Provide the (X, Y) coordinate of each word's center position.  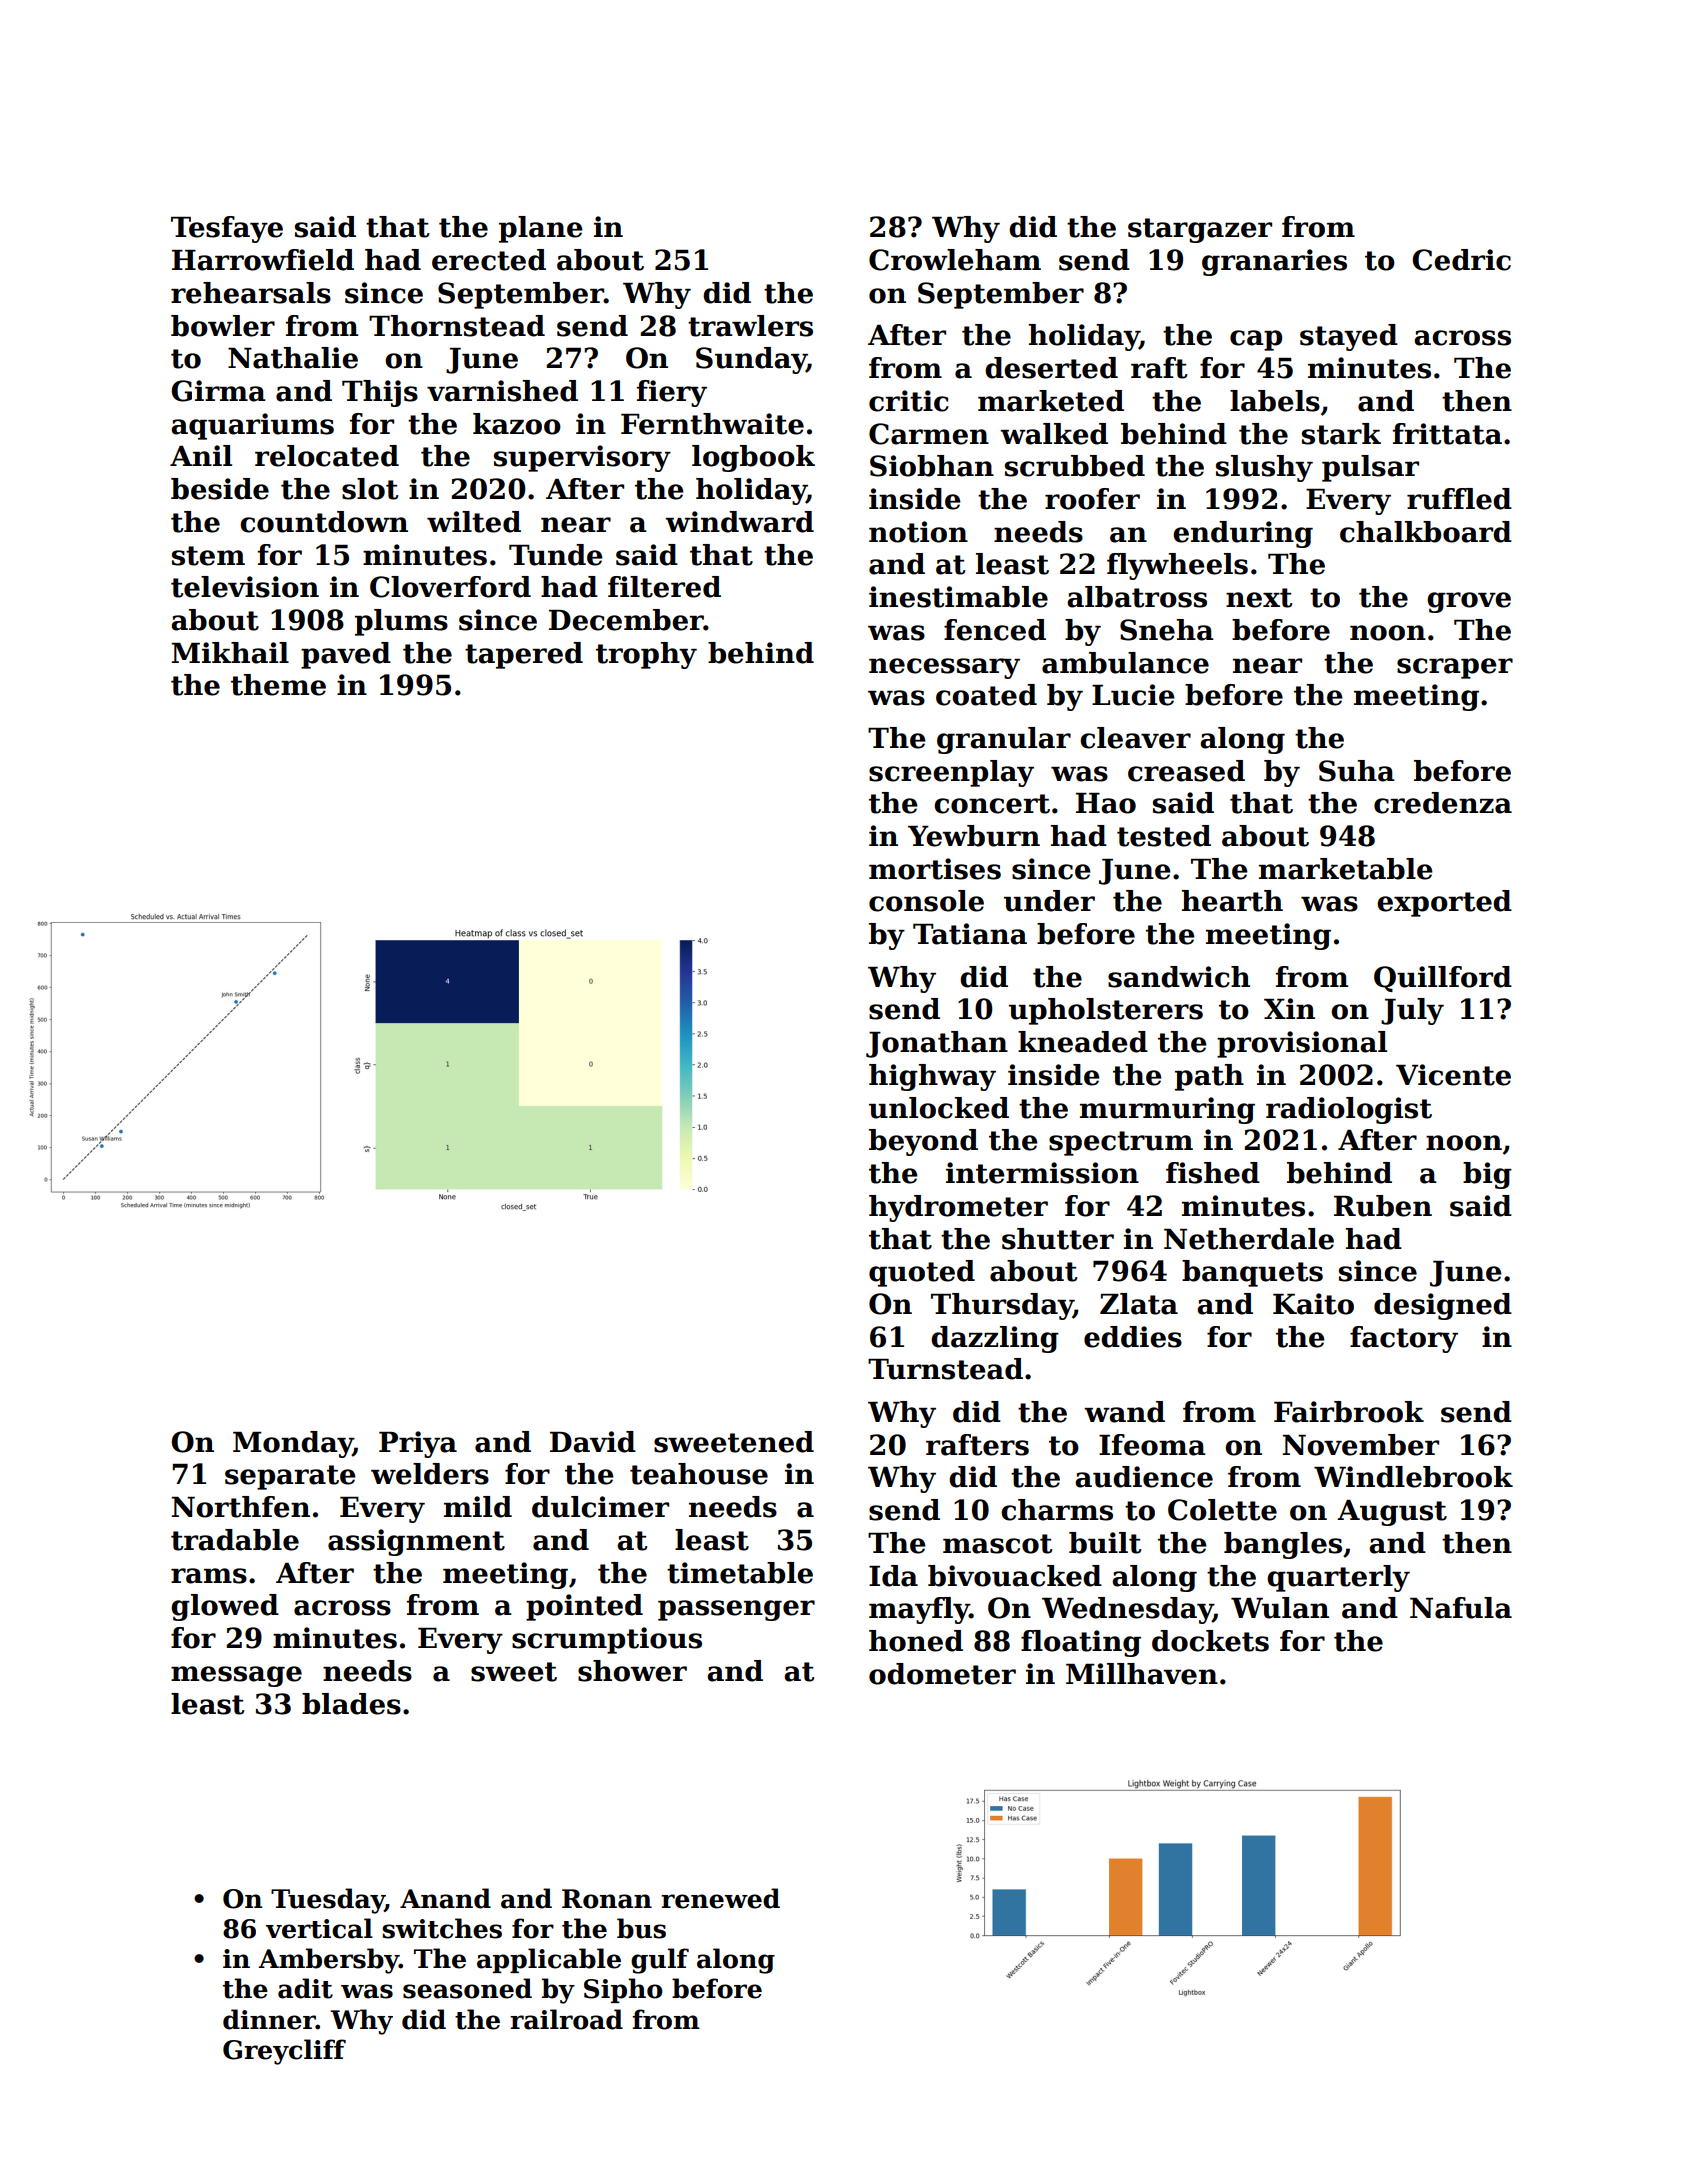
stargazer (1200, 230)
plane (541, 229)
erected (489, 260)
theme (278, 685)
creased (1186, 771)
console (926, 901)
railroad (566, 2019)
